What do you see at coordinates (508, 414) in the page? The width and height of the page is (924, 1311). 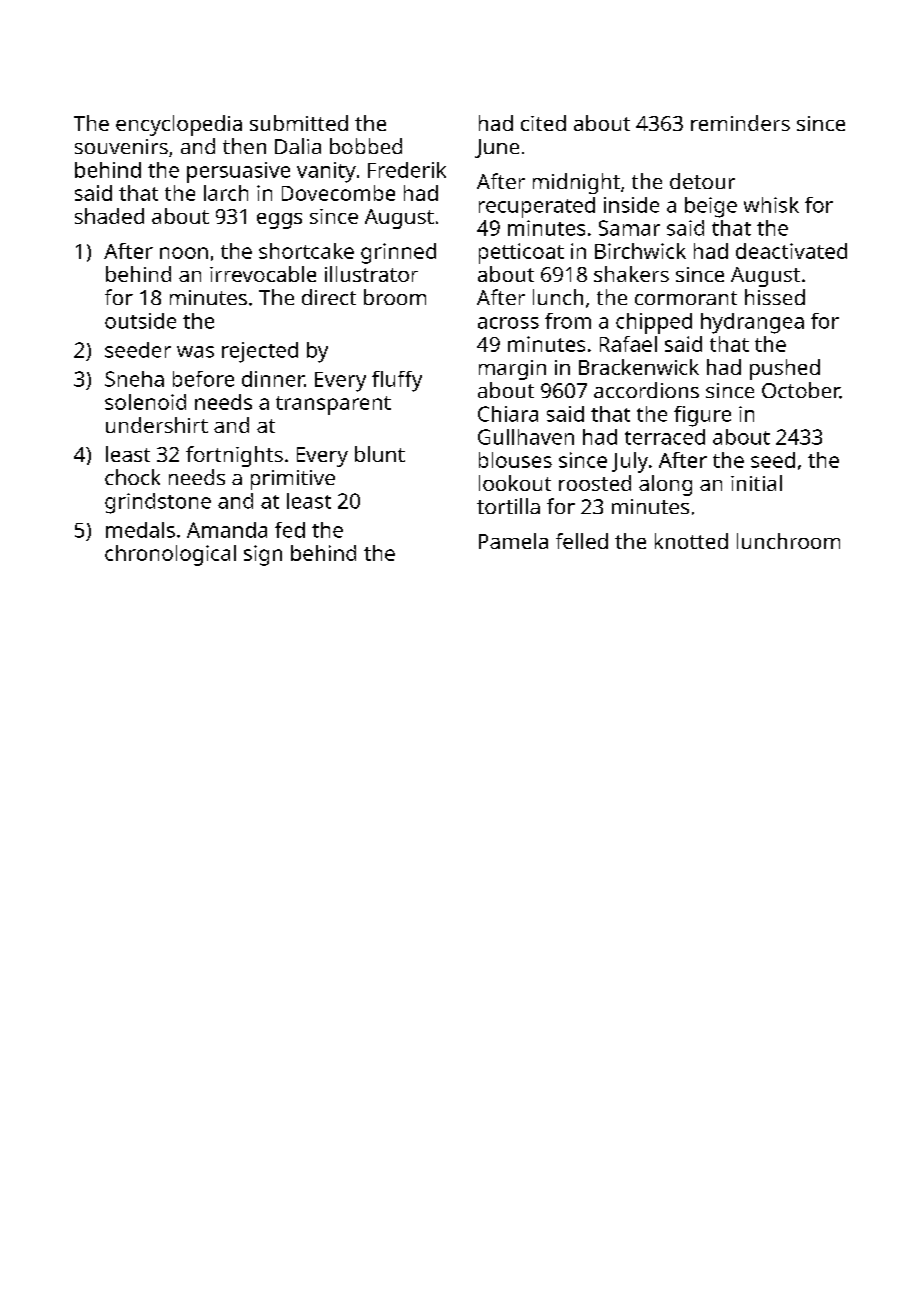 I see `Chiara` at bounding box center [508, 414].
